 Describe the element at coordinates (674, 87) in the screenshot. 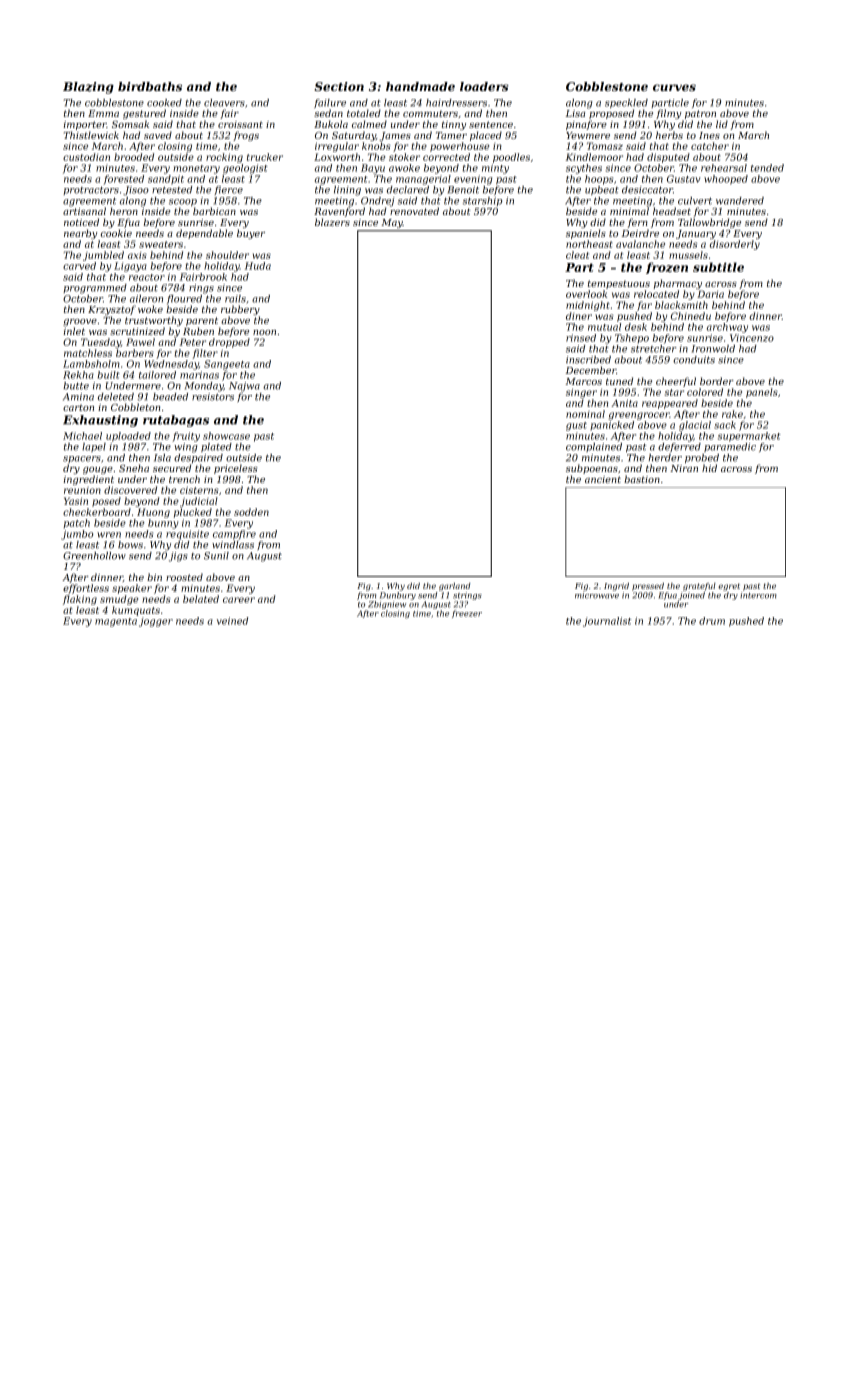

I see `curves` at that location.
